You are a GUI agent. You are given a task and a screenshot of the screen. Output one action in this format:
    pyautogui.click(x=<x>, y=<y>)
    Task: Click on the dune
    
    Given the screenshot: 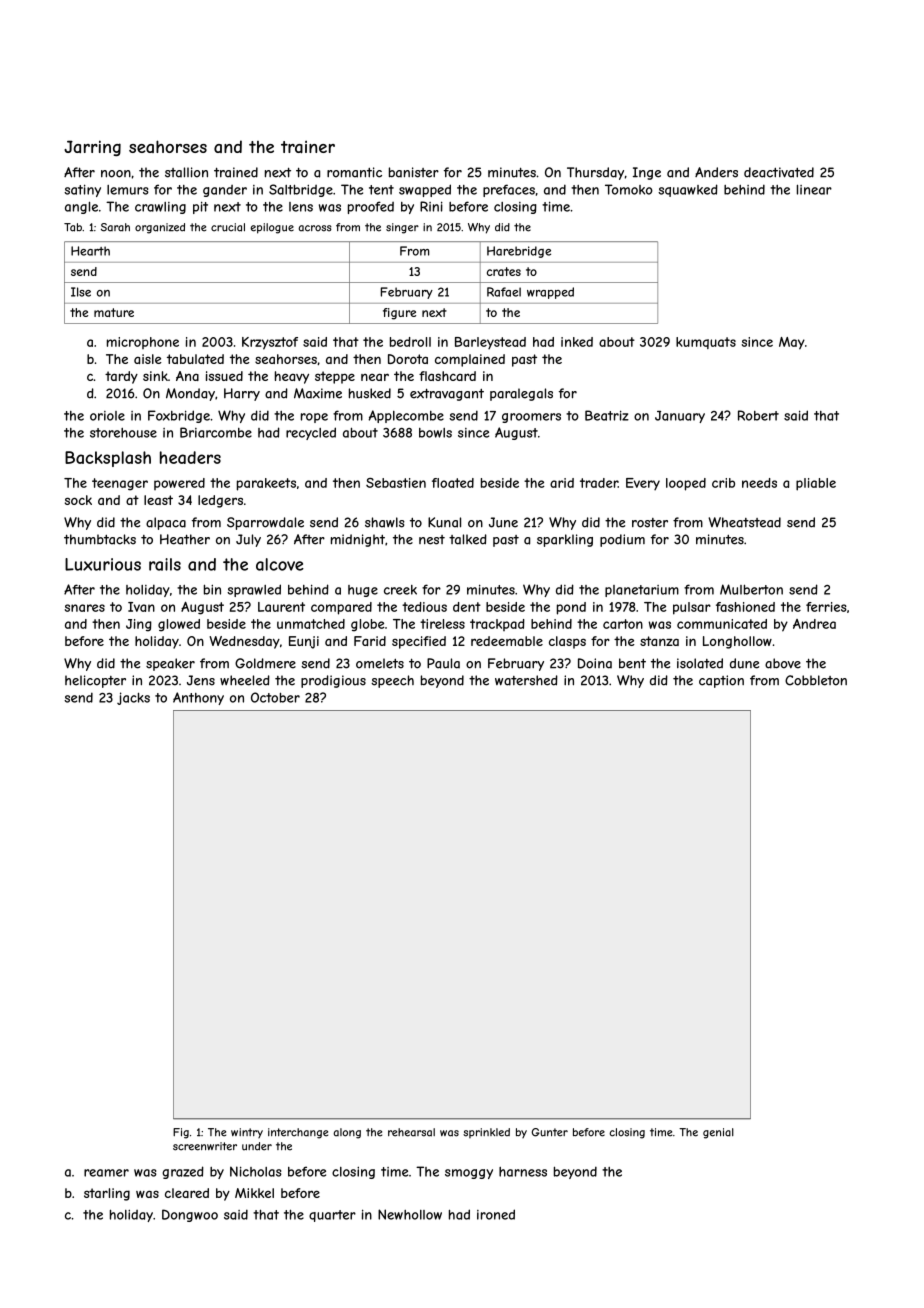 What is the action you would take?
    pyautogui.click(x=744, y=663)
